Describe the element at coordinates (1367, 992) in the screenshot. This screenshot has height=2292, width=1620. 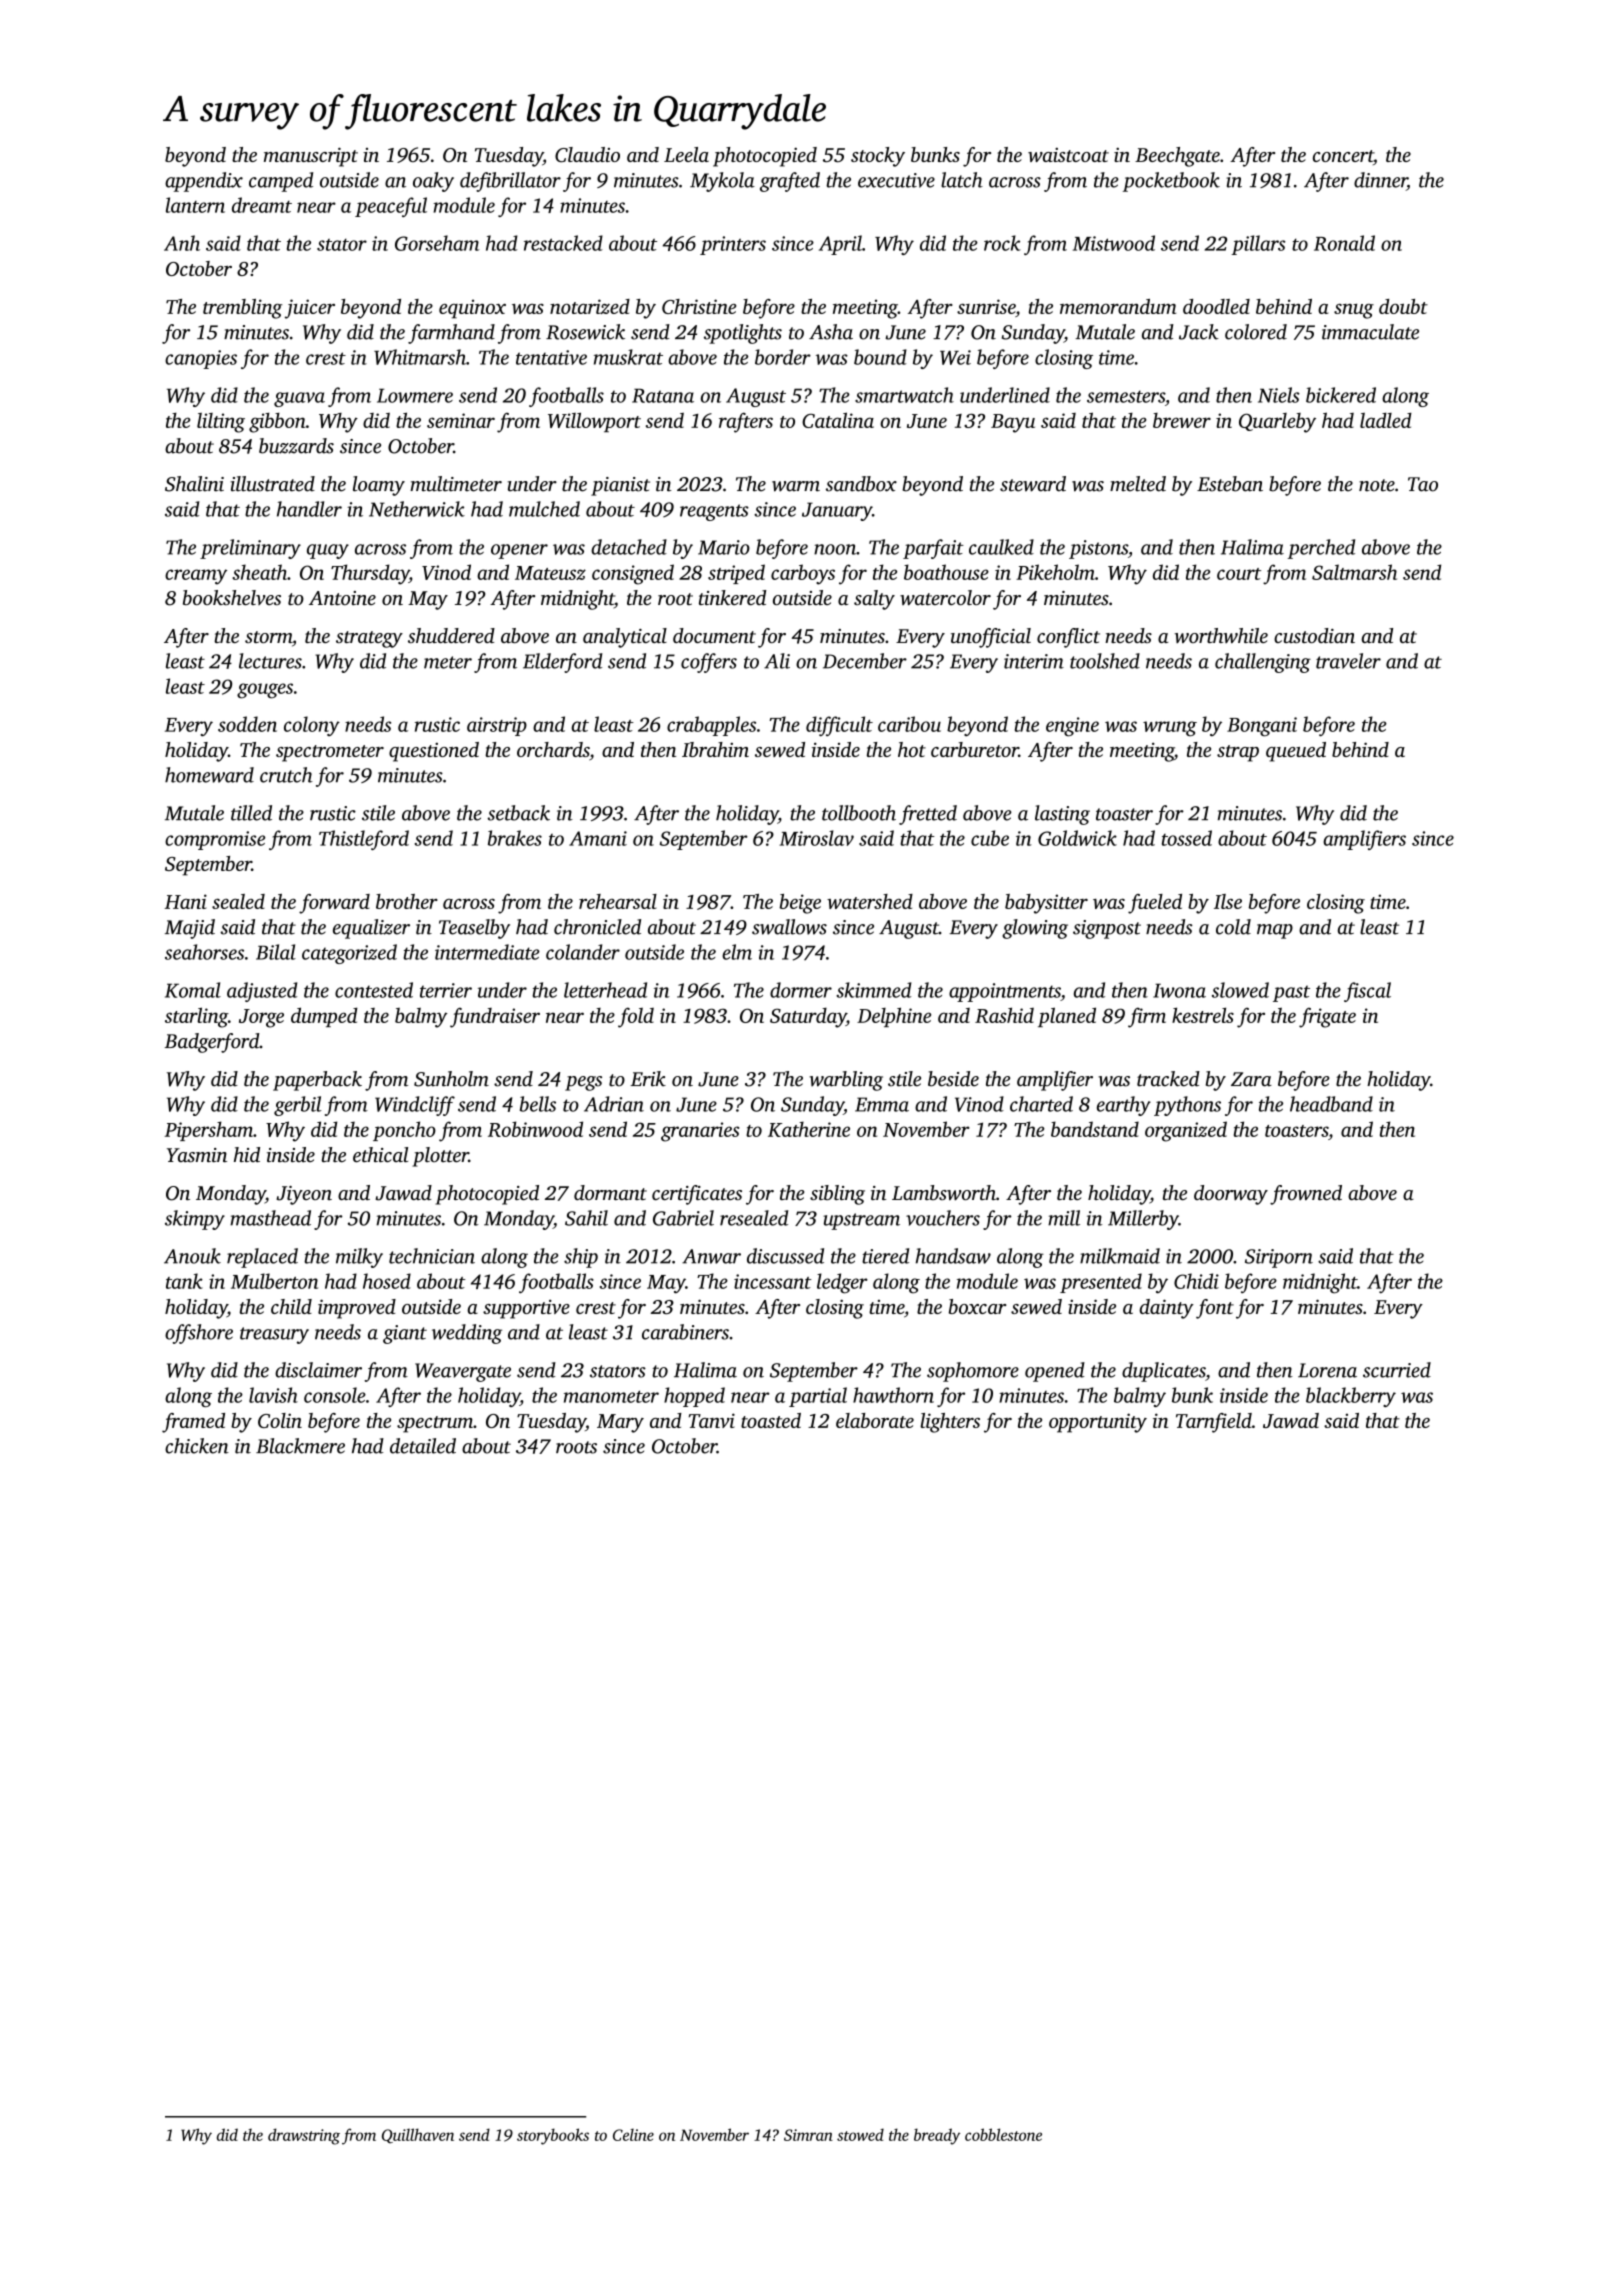
I see `fiscal` at that location.
